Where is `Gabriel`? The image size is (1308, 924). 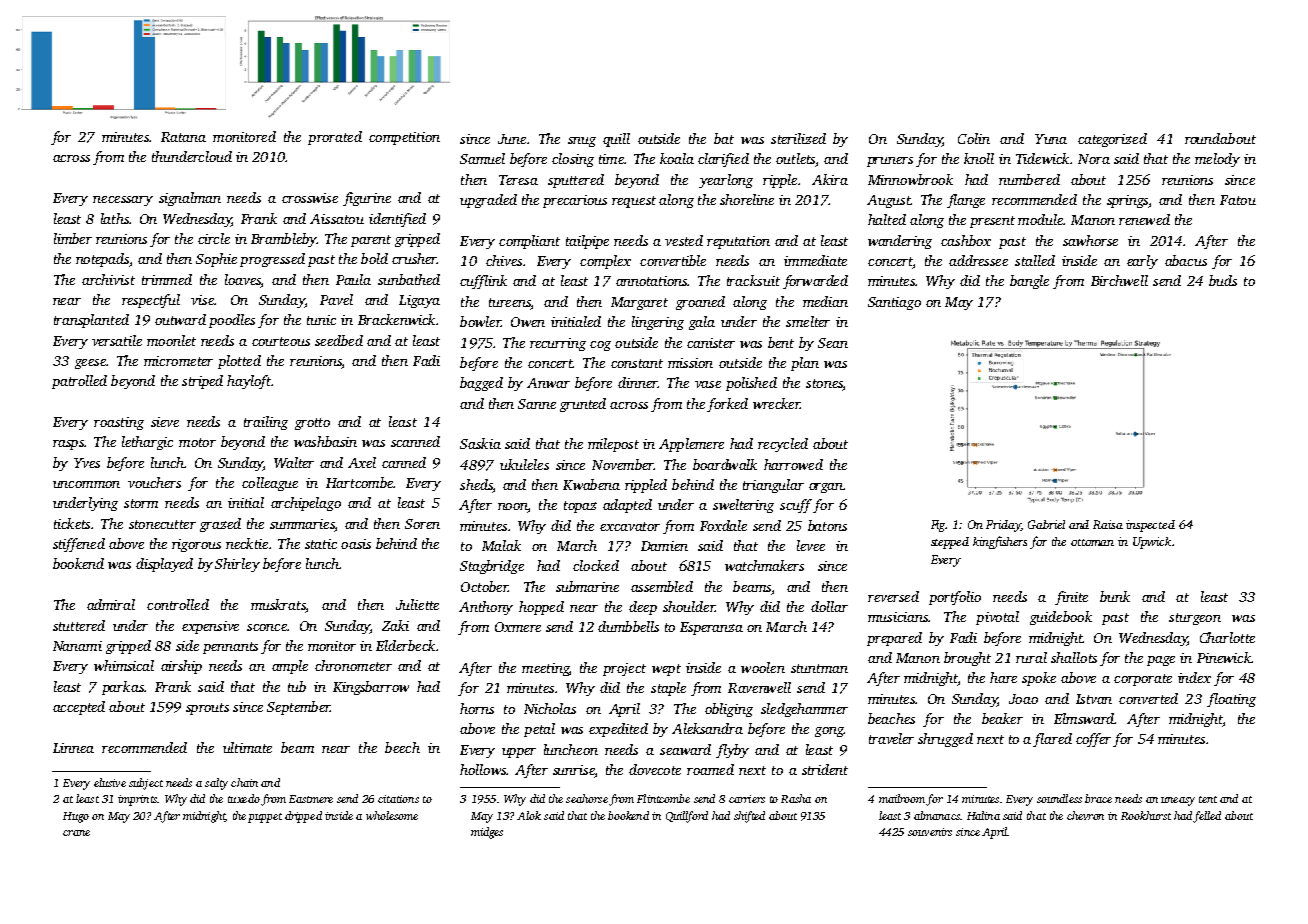 Gabriel is located at coordinates (1046, 524).
